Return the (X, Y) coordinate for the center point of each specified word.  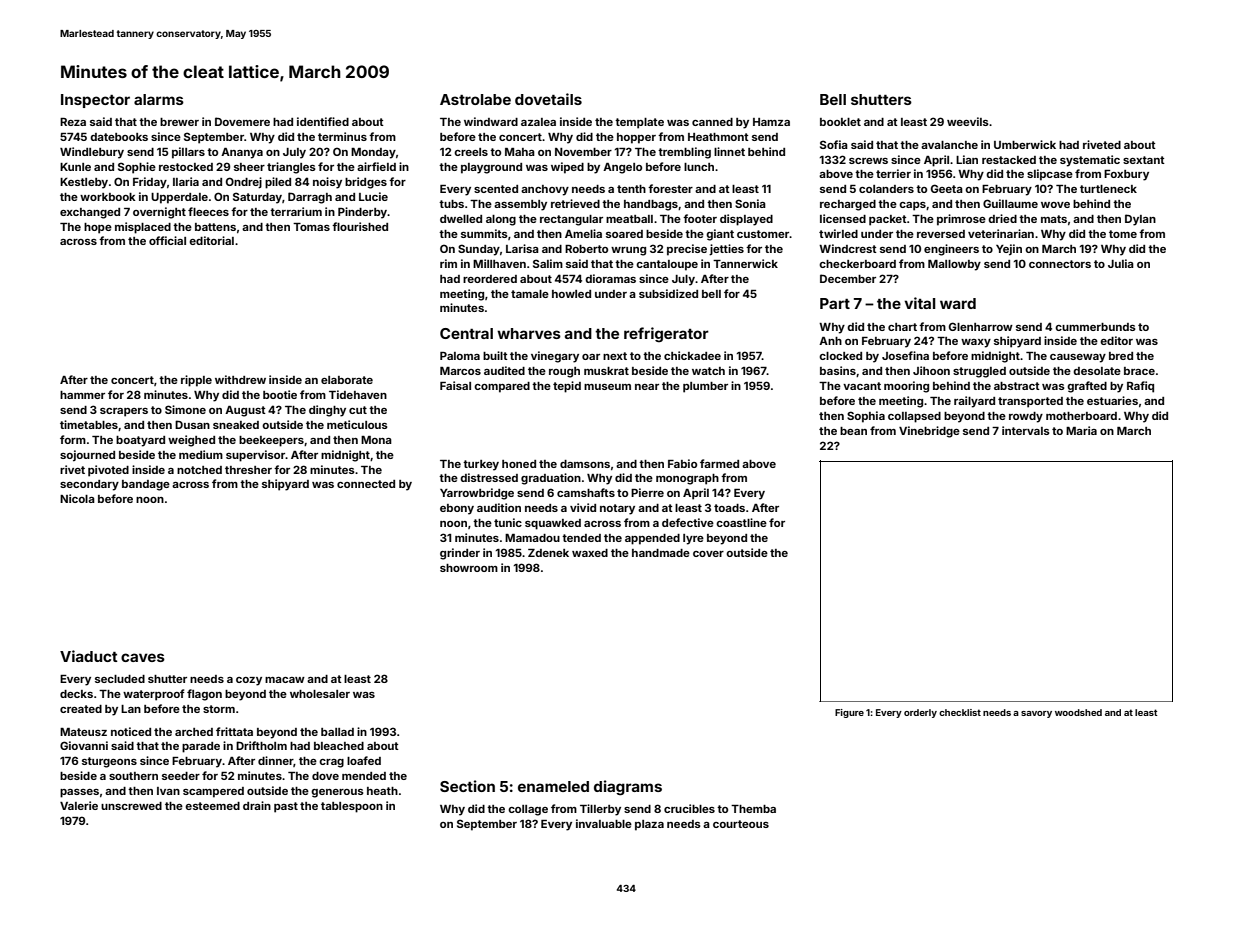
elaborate (347, 380)
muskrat (606, 371)
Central (466, 333)
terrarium (296, 211)
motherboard (1081, 416)
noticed (131, 731)
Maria (1081, 430)
